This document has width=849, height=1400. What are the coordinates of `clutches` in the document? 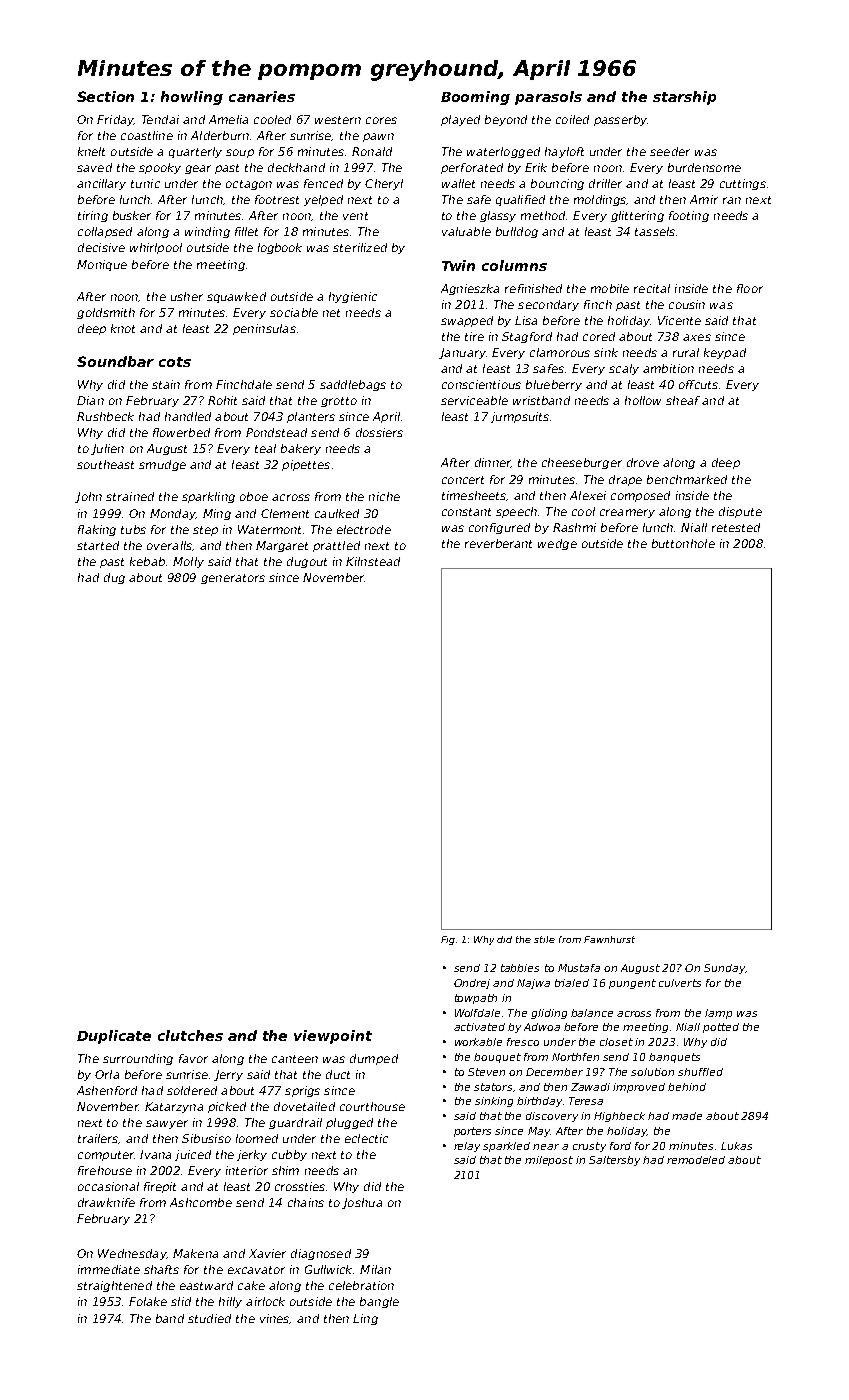 It's located at (190, 1035).
